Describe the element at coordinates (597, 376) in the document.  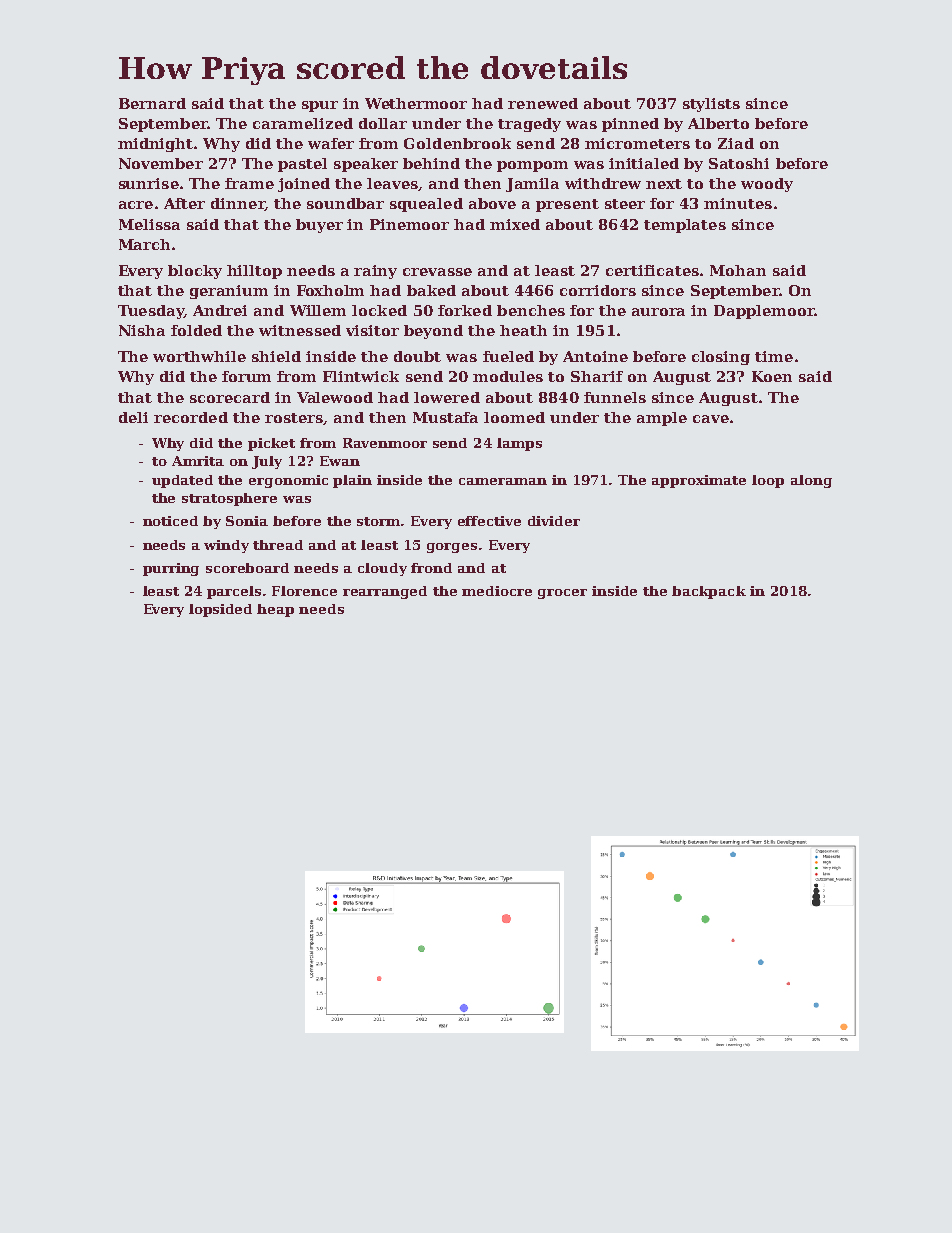
I see `Sharif` at that location.
